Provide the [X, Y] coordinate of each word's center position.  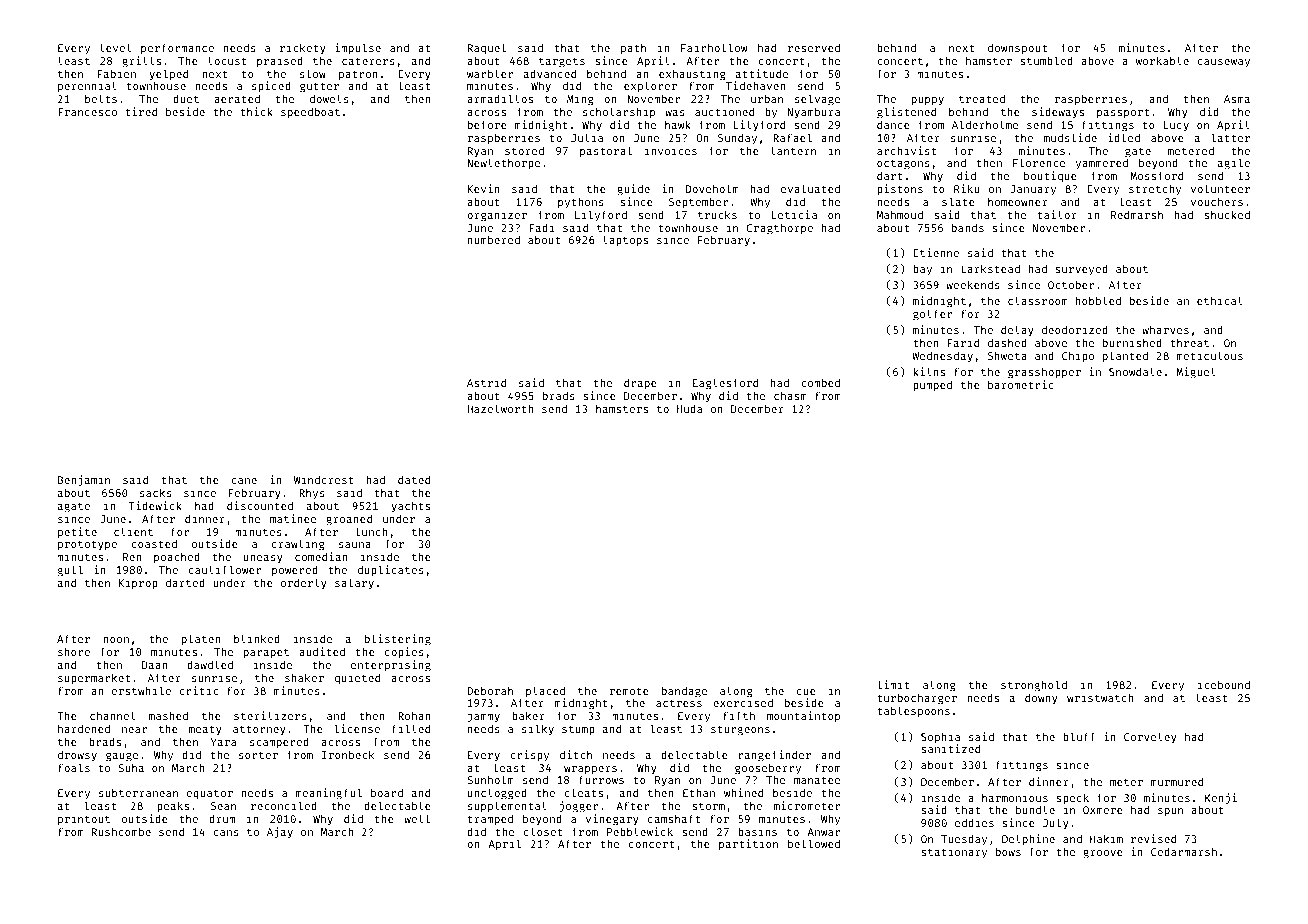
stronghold [1034, 686]
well [417, 818]
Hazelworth [500, 408]
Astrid [486, 382]
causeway [1224, 63]
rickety [303, 48]
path [633, 49]
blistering [398, 640]
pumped [932, 386]
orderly [304, 583]
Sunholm [490, 779]
